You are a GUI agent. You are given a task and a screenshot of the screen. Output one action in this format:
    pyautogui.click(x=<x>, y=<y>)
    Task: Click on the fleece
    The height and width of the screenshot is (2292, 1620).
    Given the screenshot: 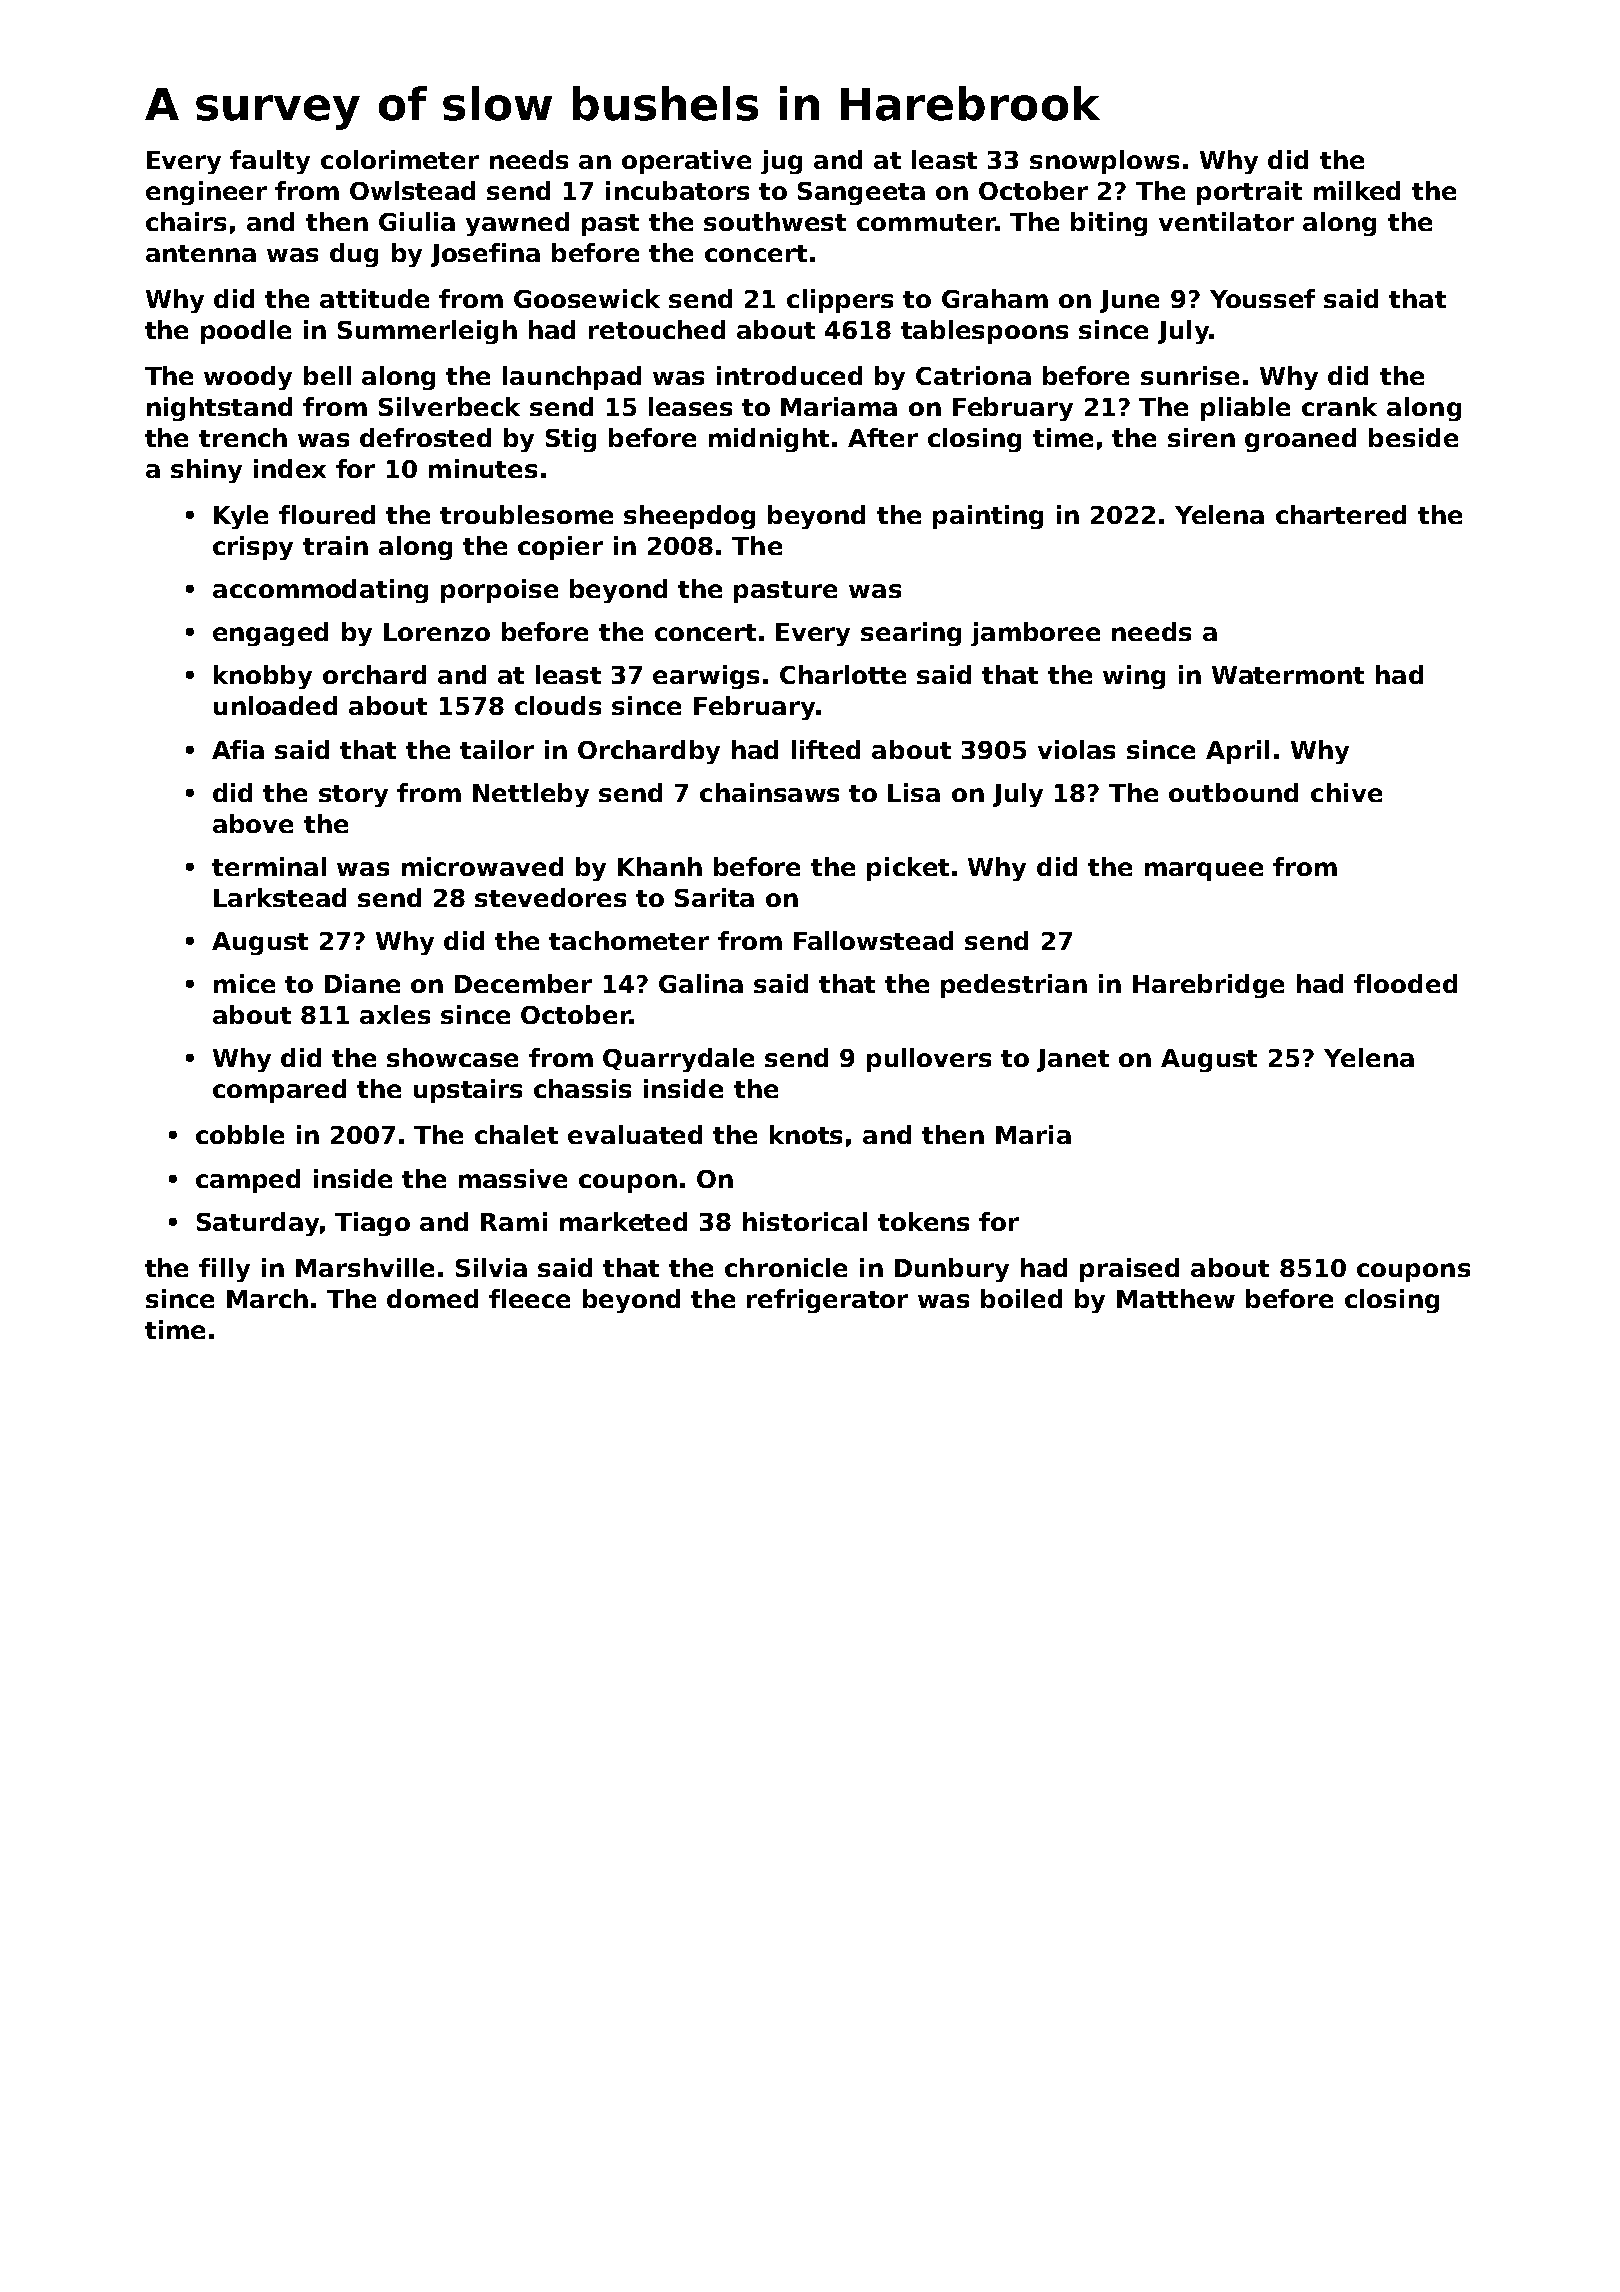 What is the action you would take?
    pyautogui.click(x=529, y=1298)
